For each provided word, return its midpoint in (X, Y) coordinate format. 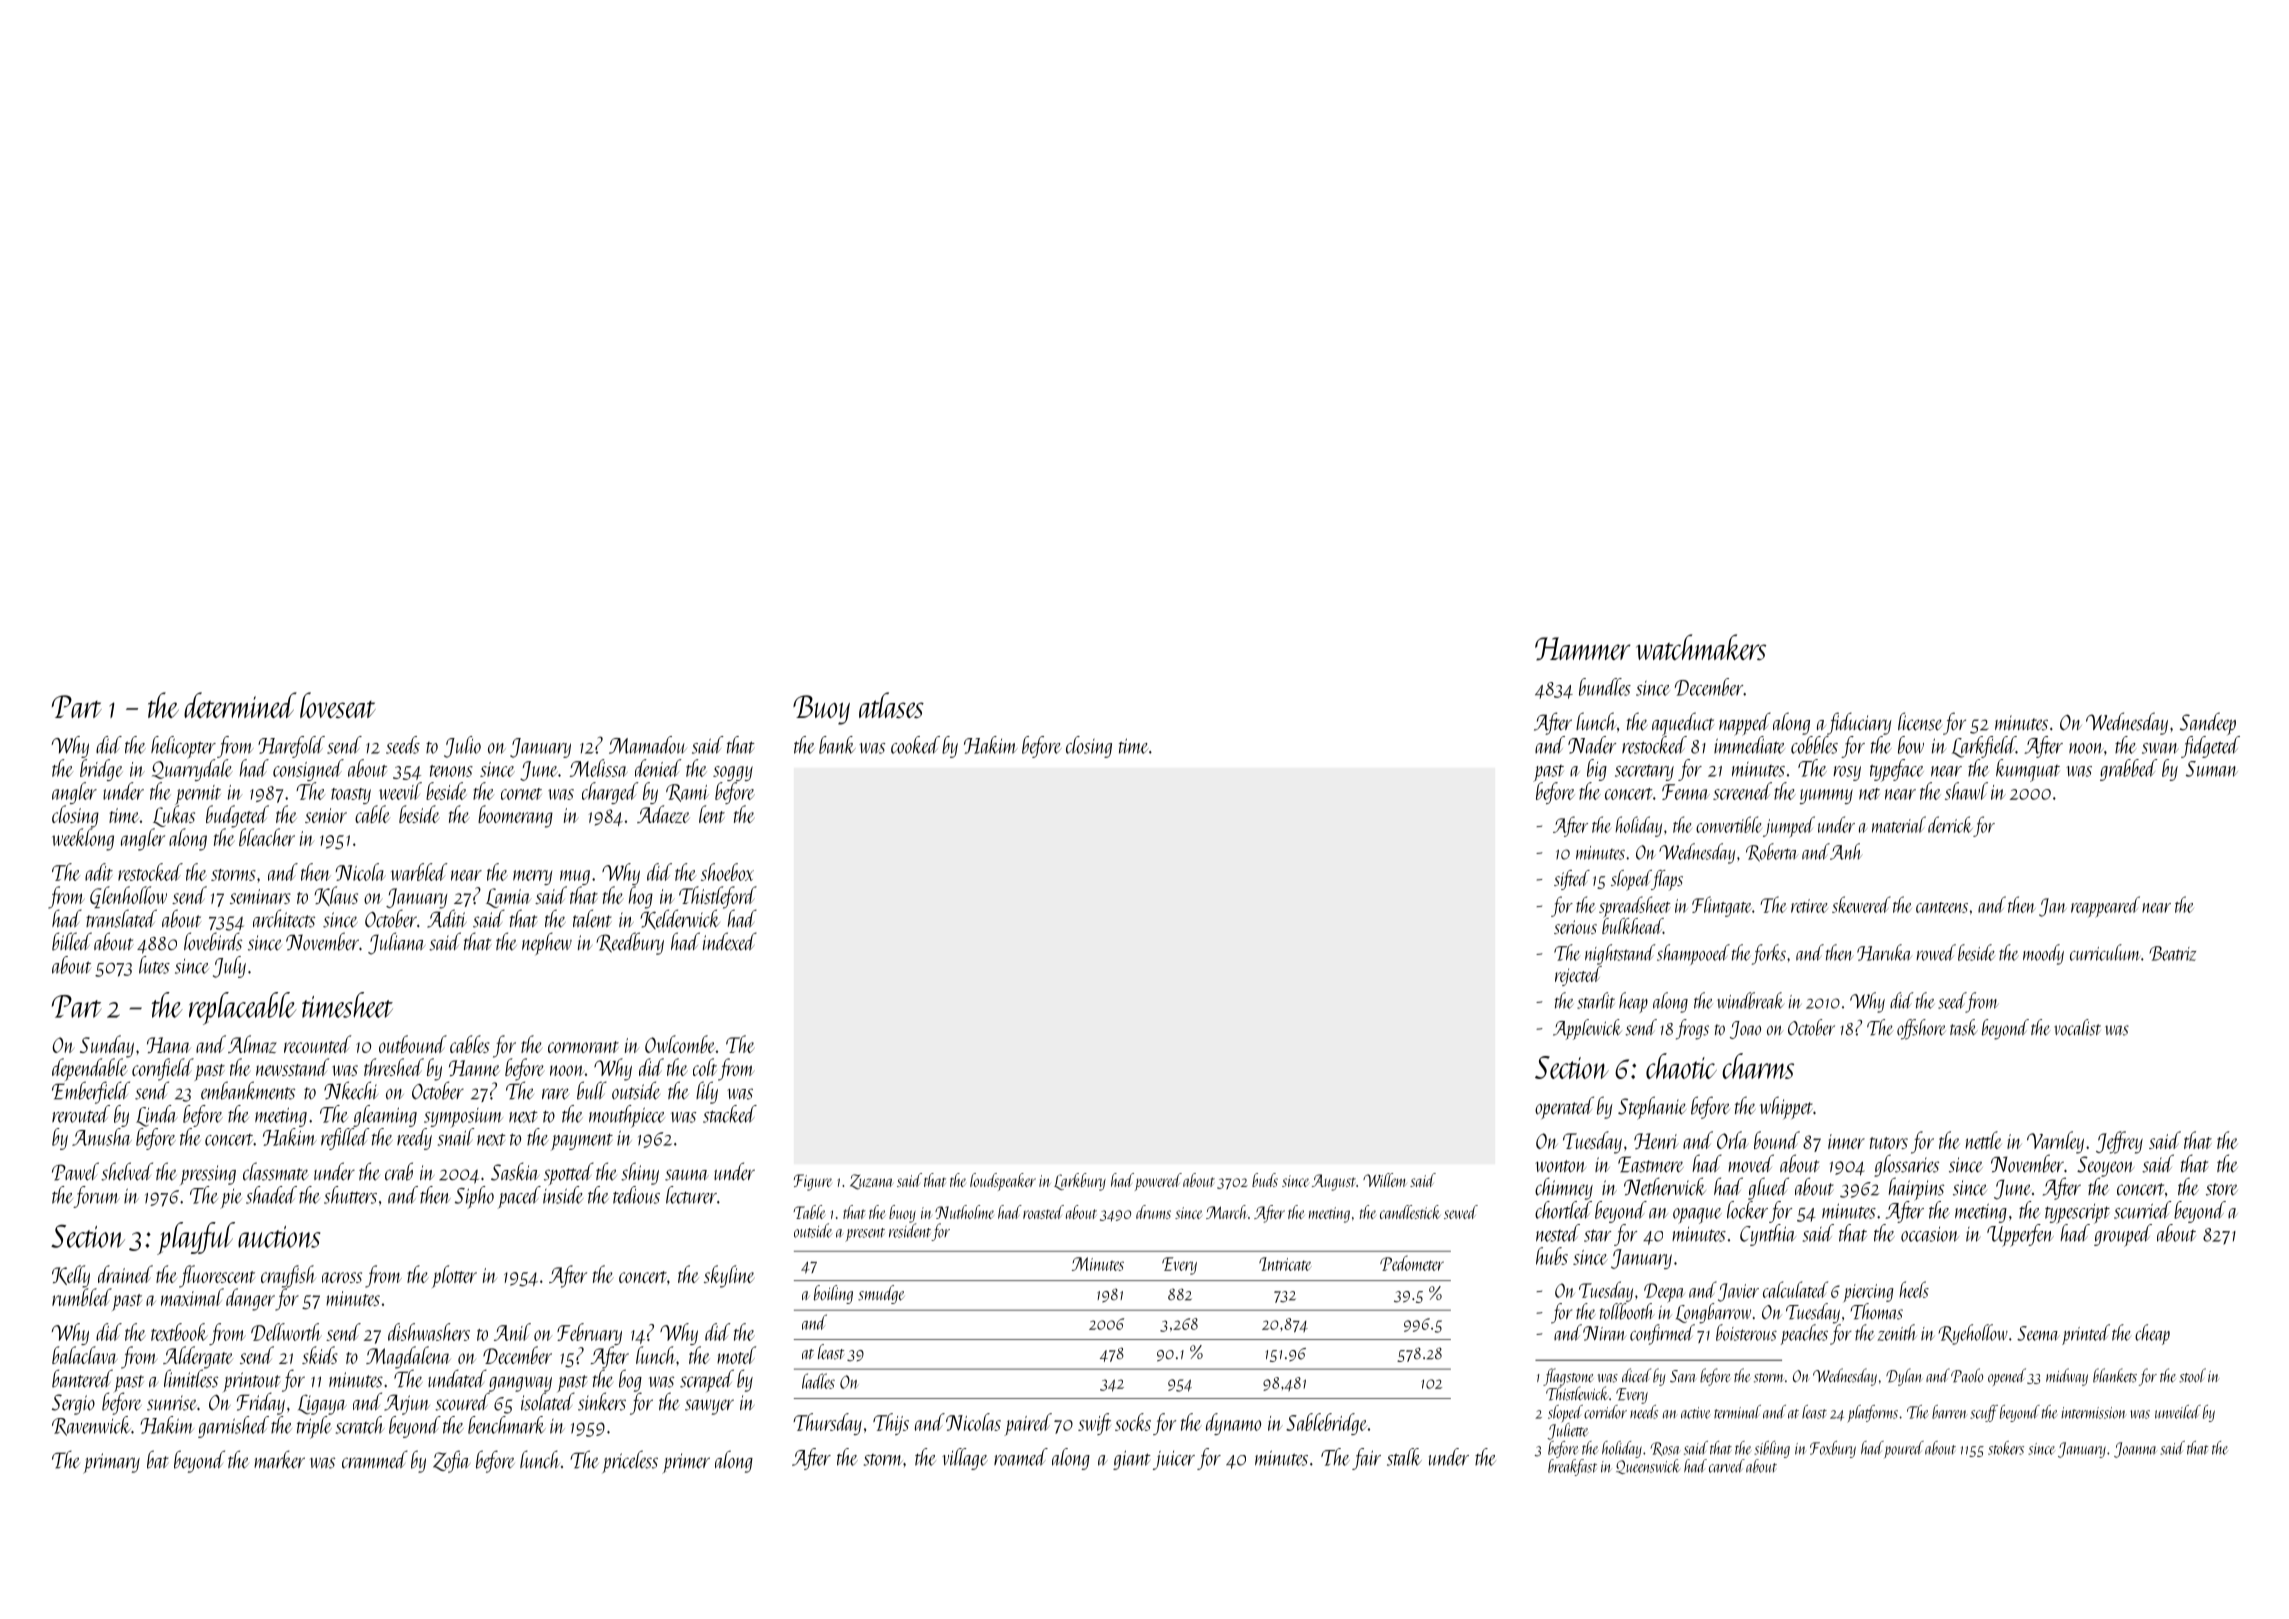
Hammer (1583, 649)
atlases (891, 705)
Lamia (508, 898)
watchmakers (1701, 647)
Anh (1846, 851)
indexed (730, 941)
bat (158, 1459)
